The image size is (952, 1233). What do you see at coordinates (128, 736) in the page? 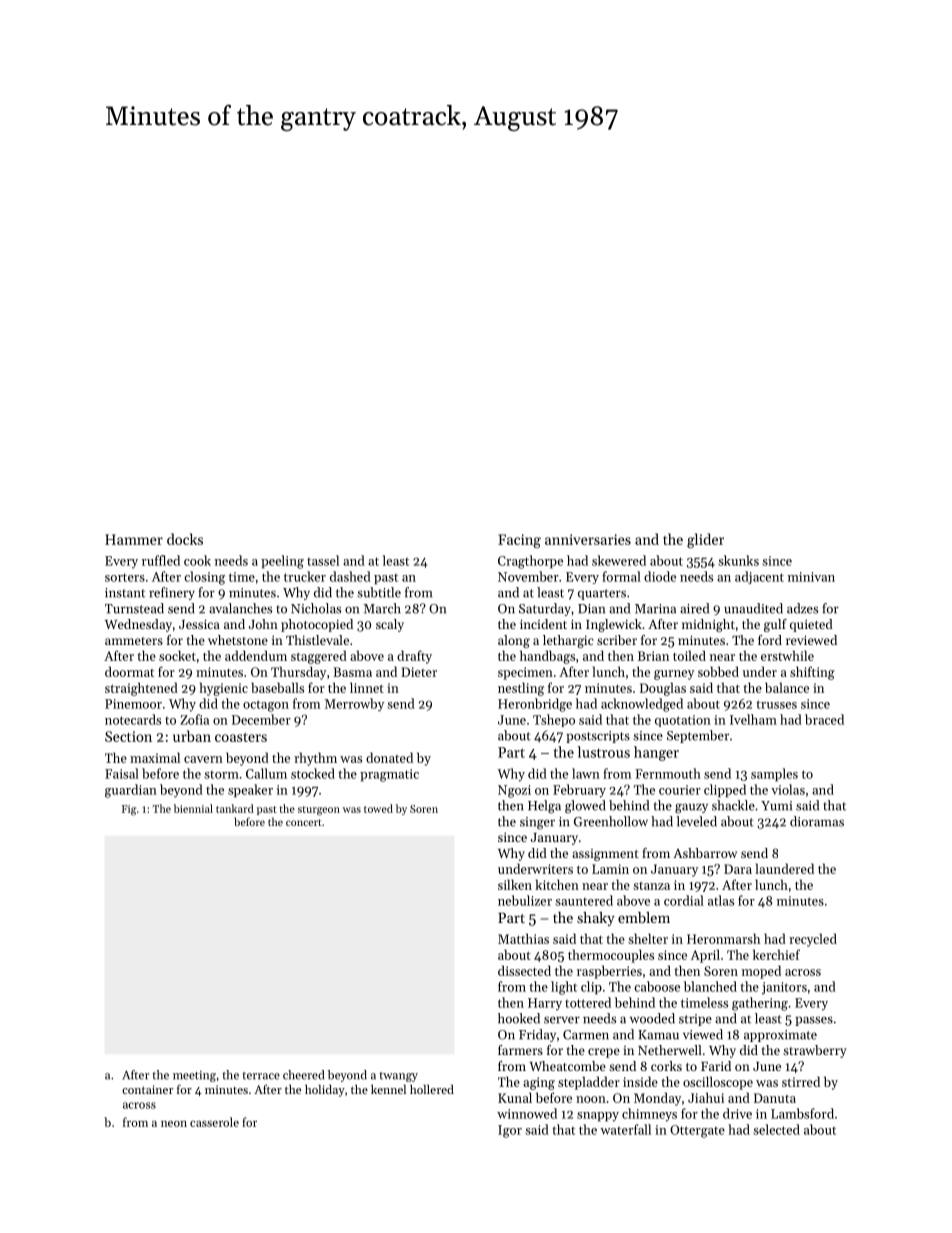
I see `Section` at bounding box center [128, 736].
